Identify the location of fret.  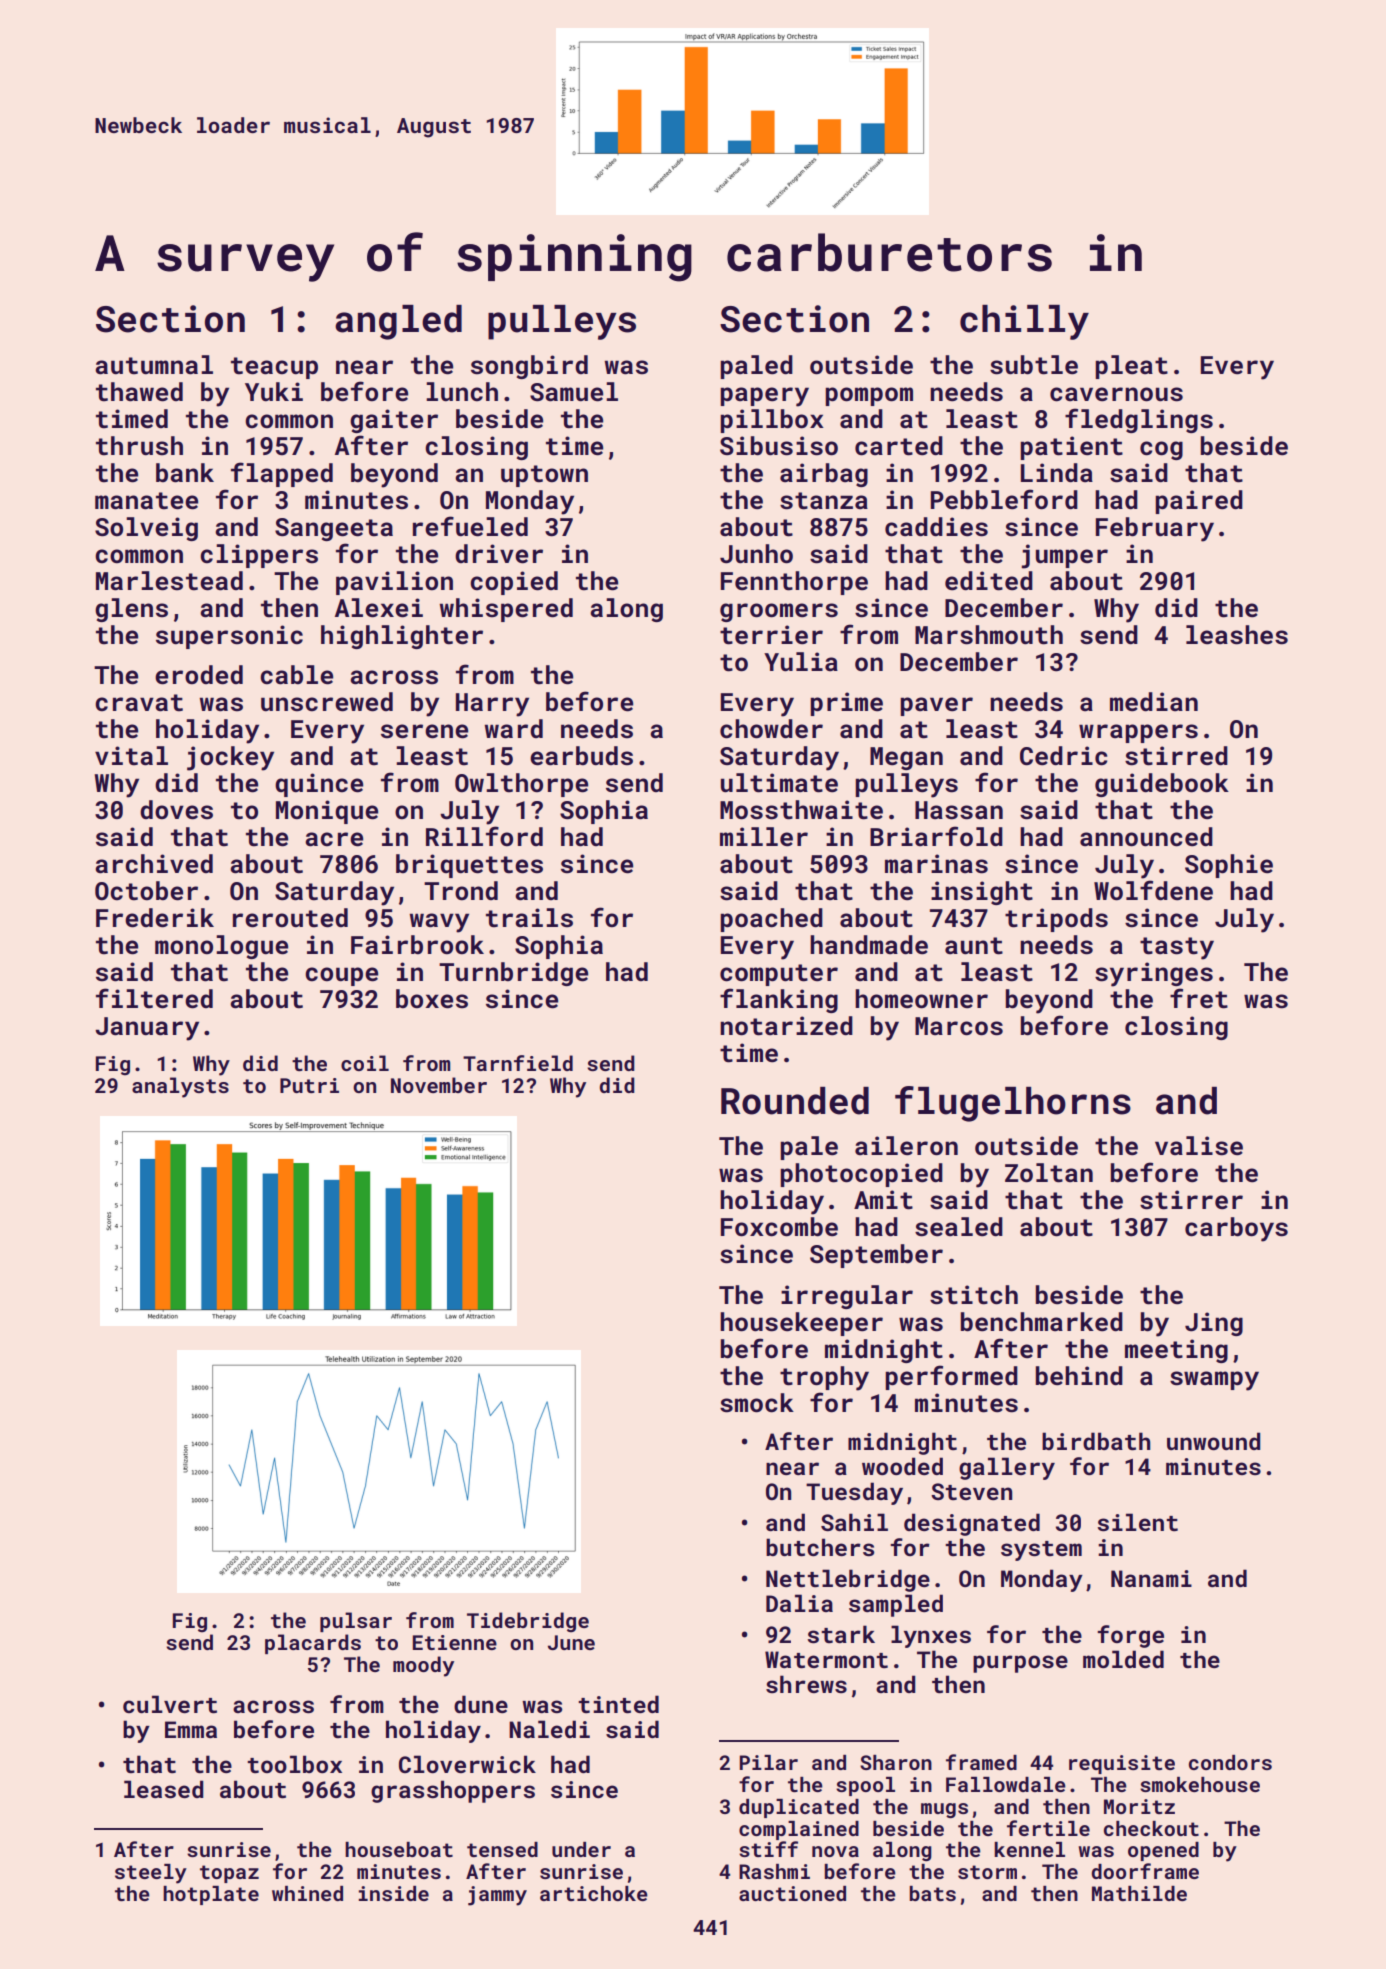
(1199, 998).
